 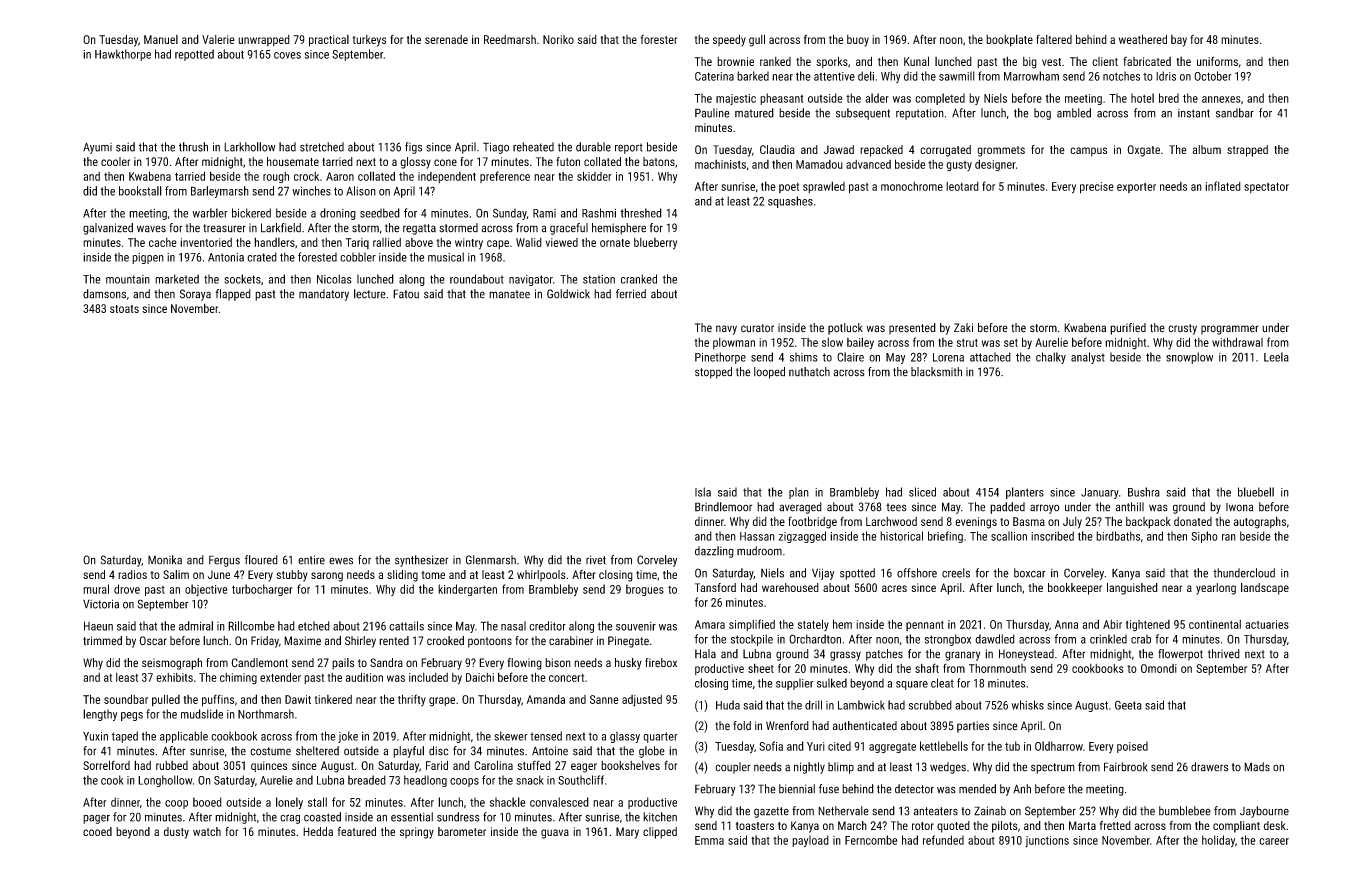 I want to click on stoats, so click(x=124, y=309).
